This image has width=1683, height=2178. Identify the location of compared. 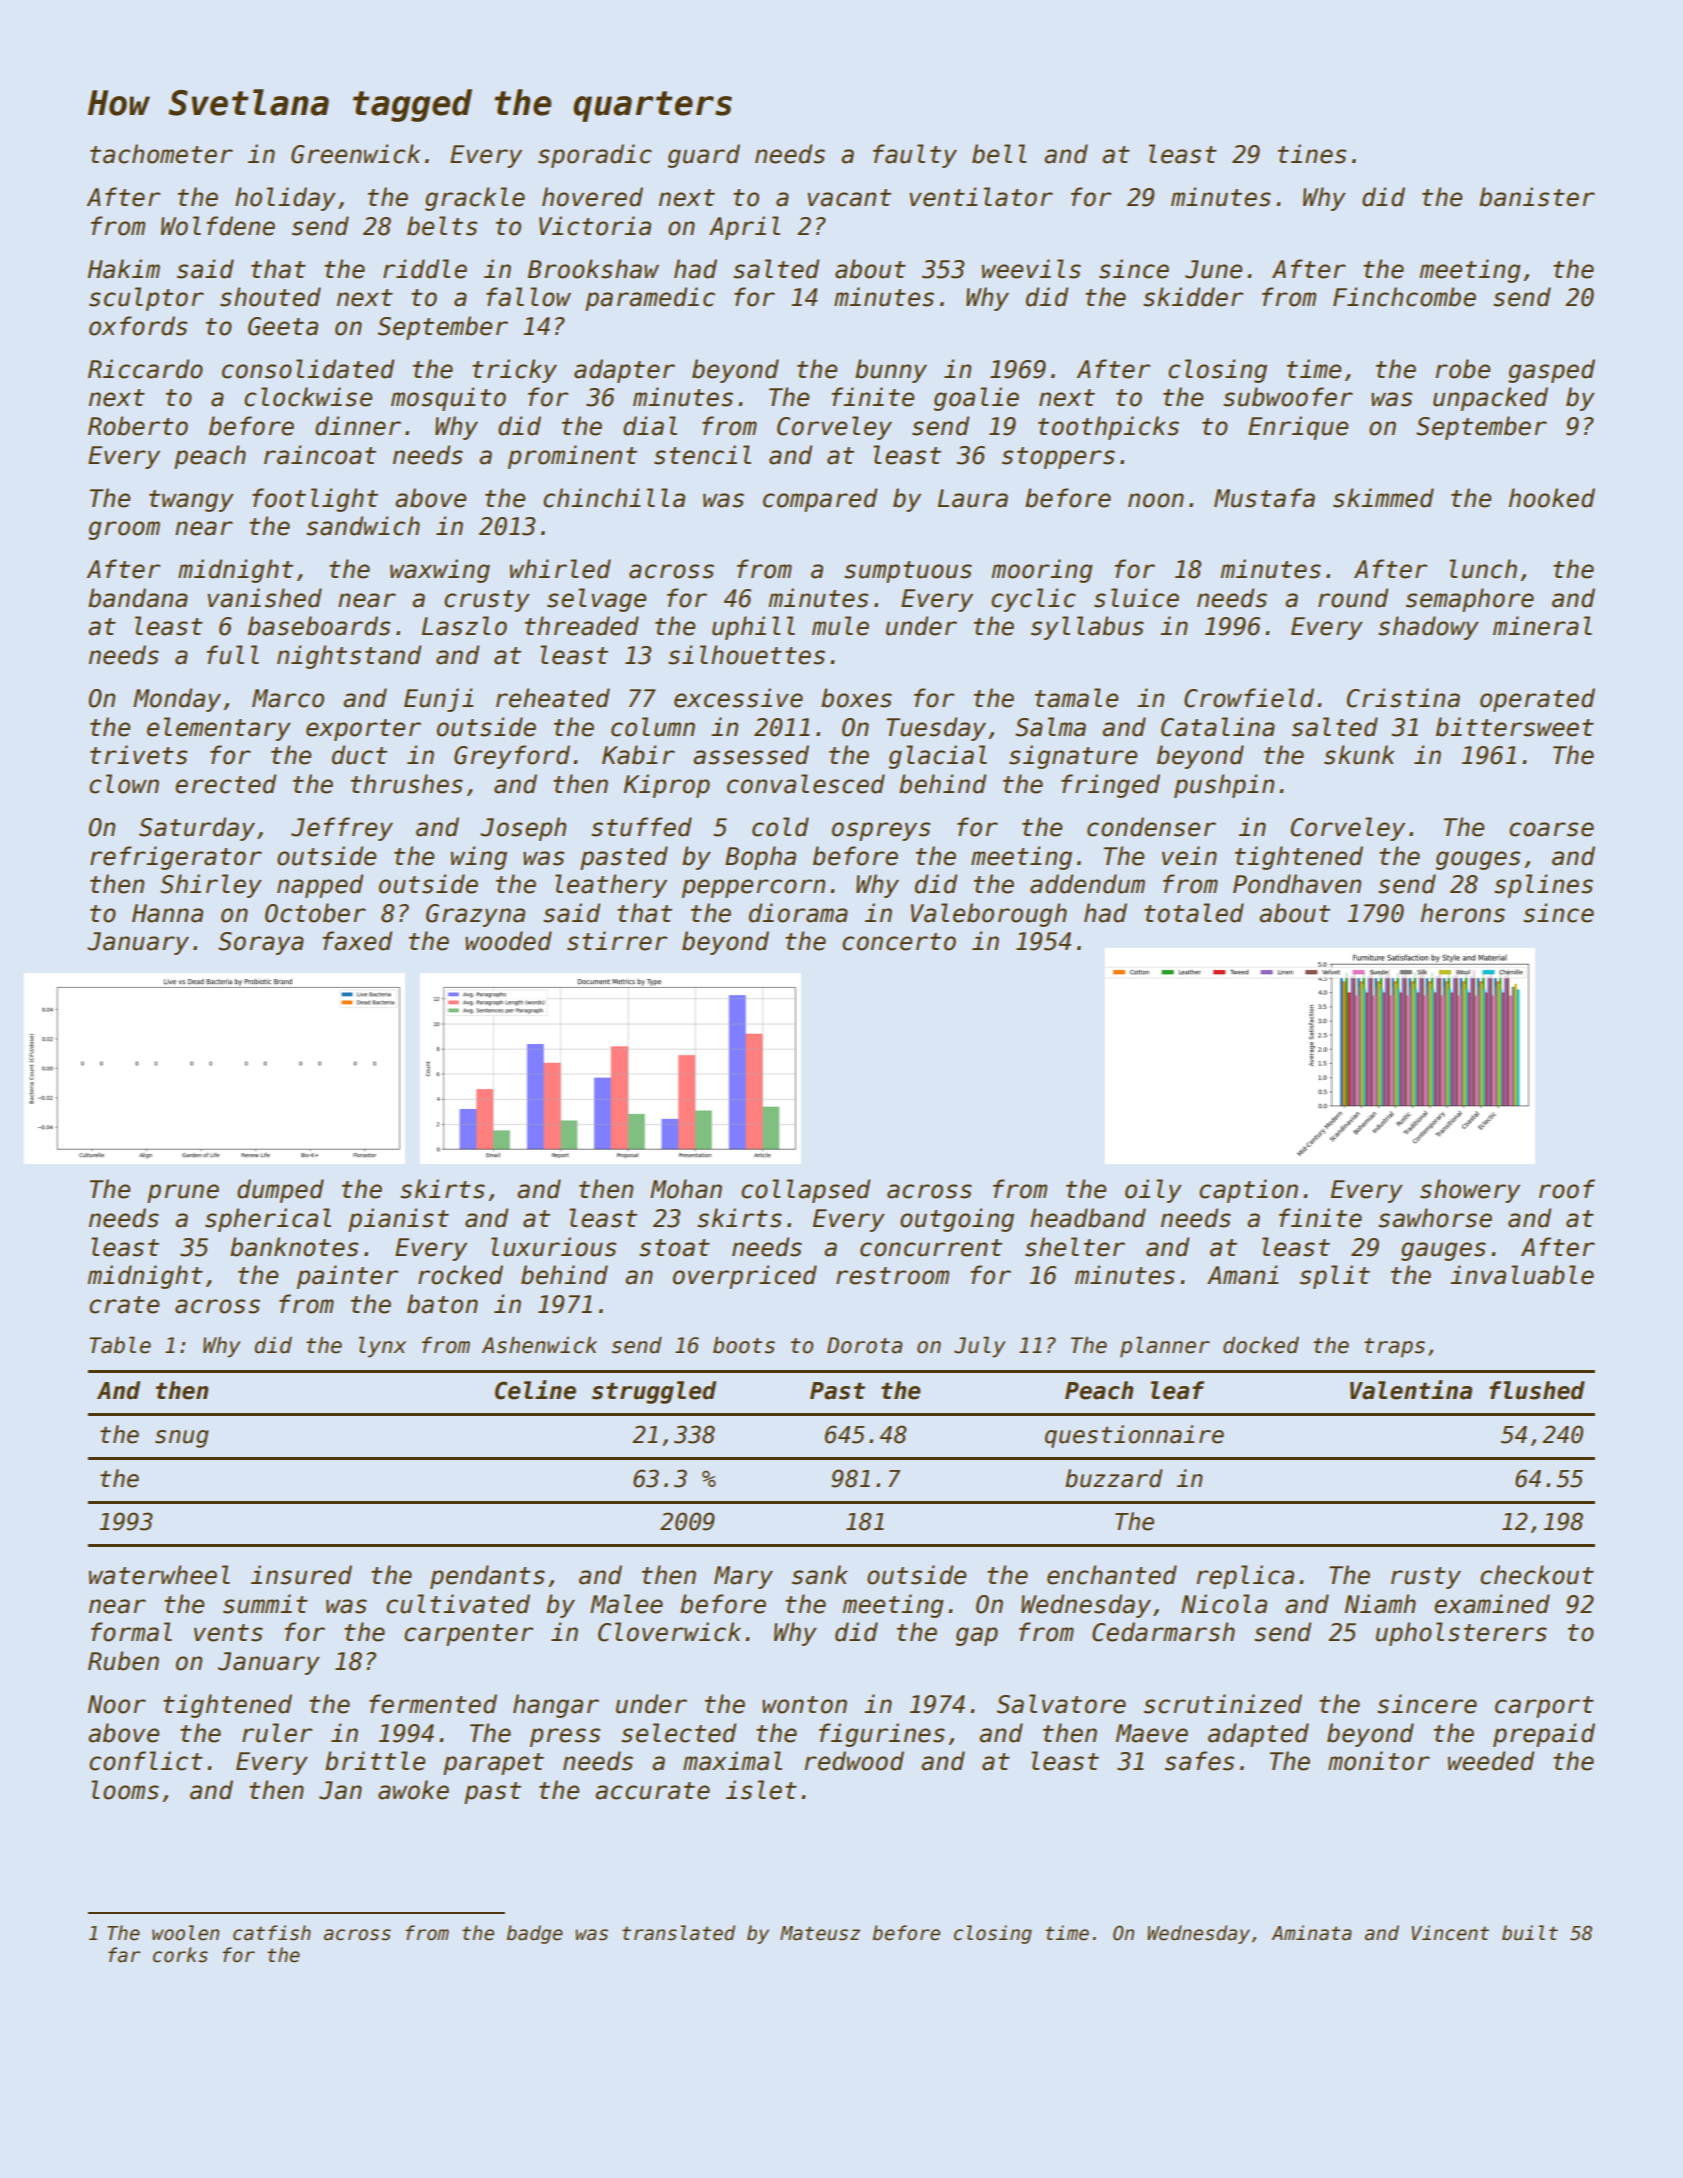
(820, 500).
